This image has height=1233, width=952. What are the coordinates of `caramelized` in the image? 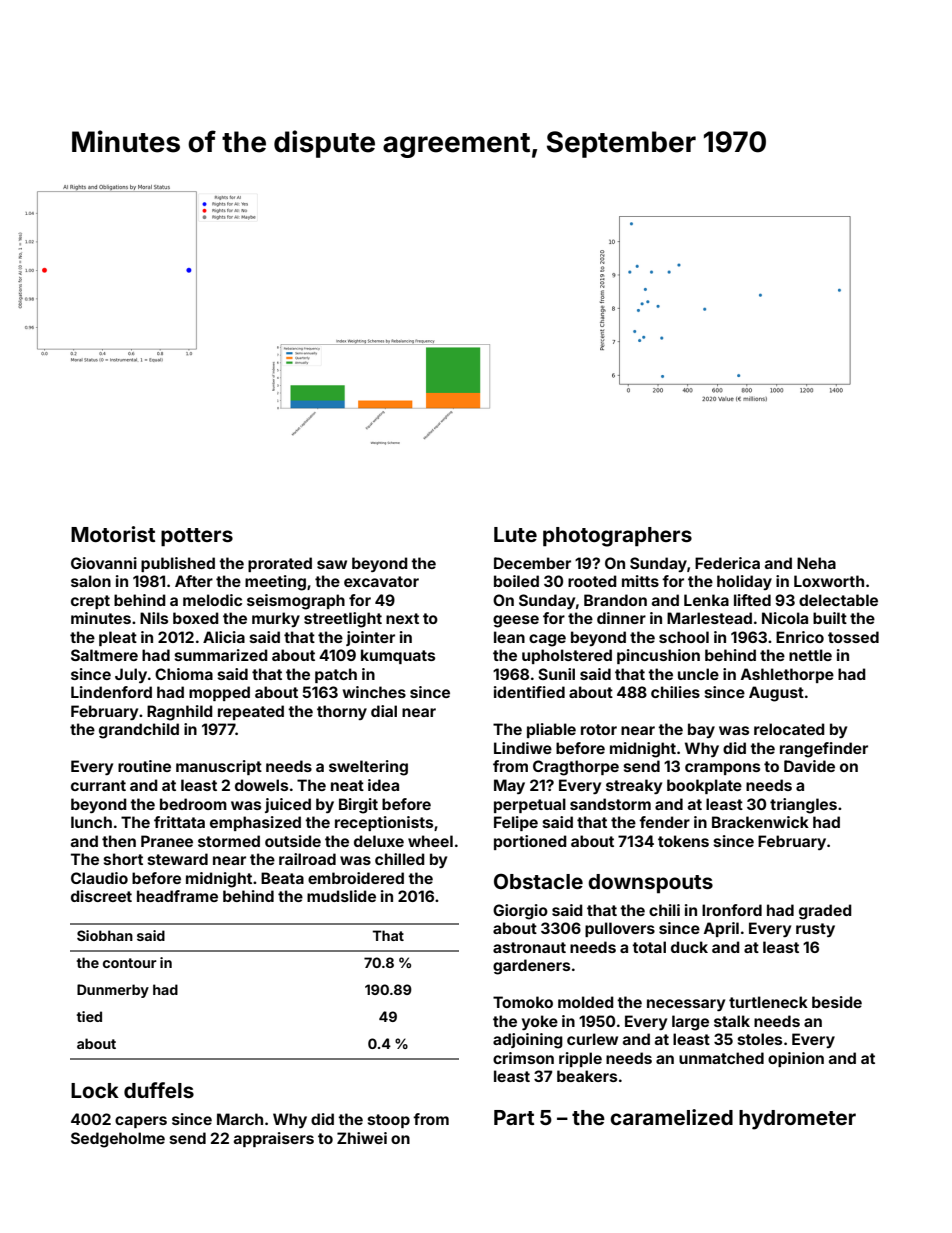 It's located at (671, 1117).
